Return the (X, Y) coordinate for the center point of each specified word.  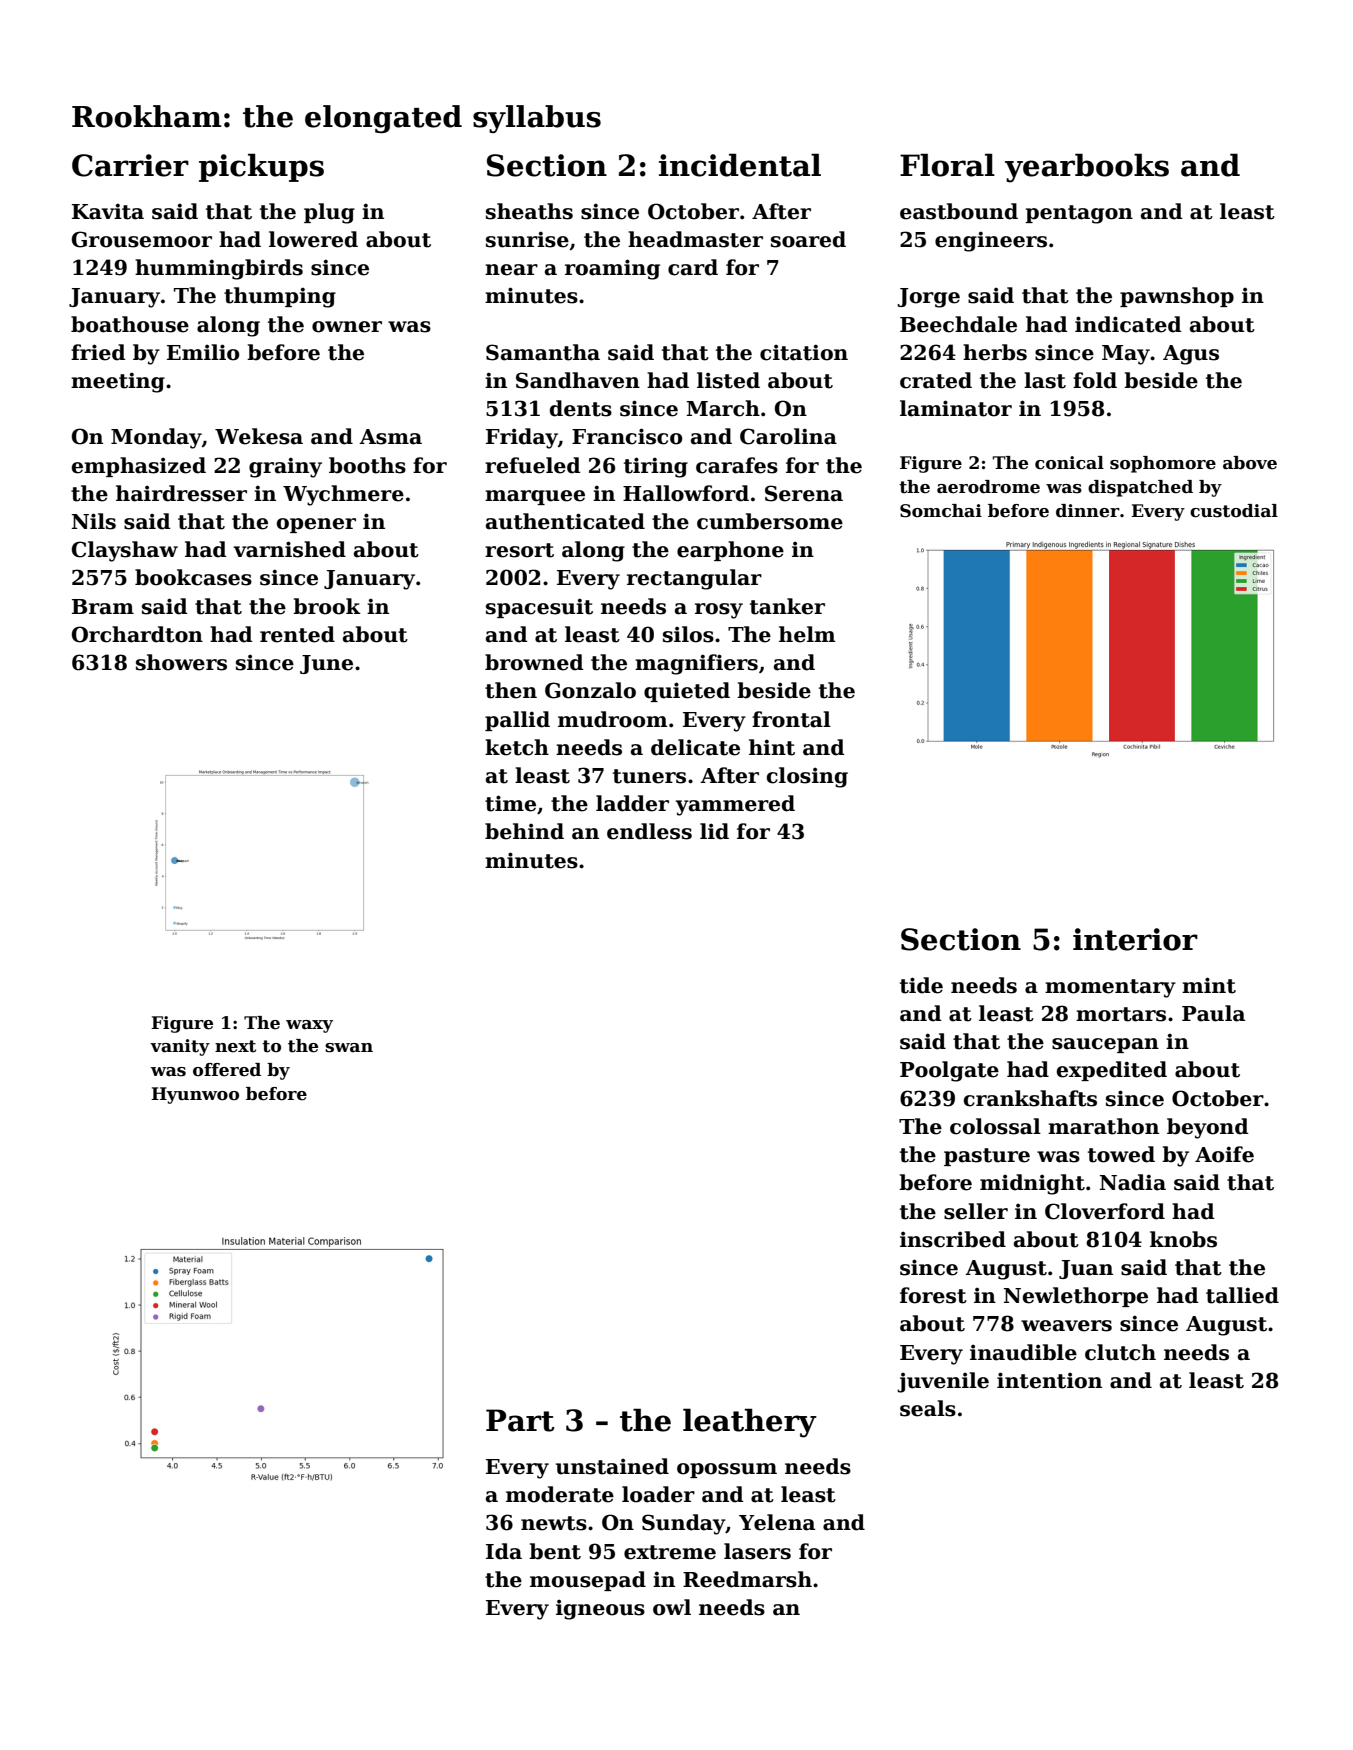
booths (367, 465)
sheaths (529, 211)
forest (933, 1295)
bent (555, 1551)
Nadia (1133, 1182)
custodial (1234, 511)
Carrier (130, 165)
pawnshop (1177, 297)
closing (807, 777)
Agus (1191, 355)
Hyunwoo (195, 1095)
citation (804, 352)
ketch (517, 747)
